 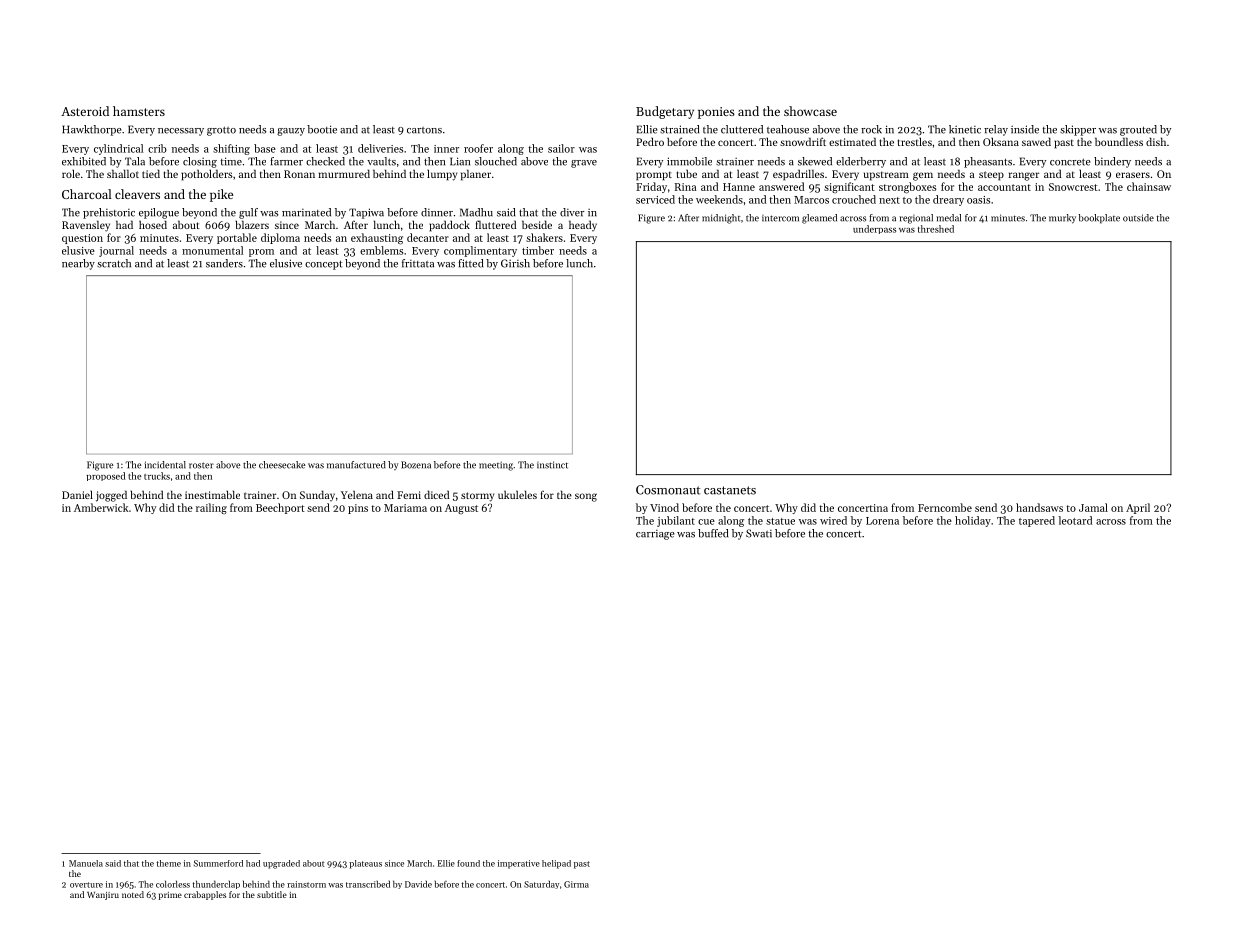 I want to click on plateaus, so click(x=365, y=864).
